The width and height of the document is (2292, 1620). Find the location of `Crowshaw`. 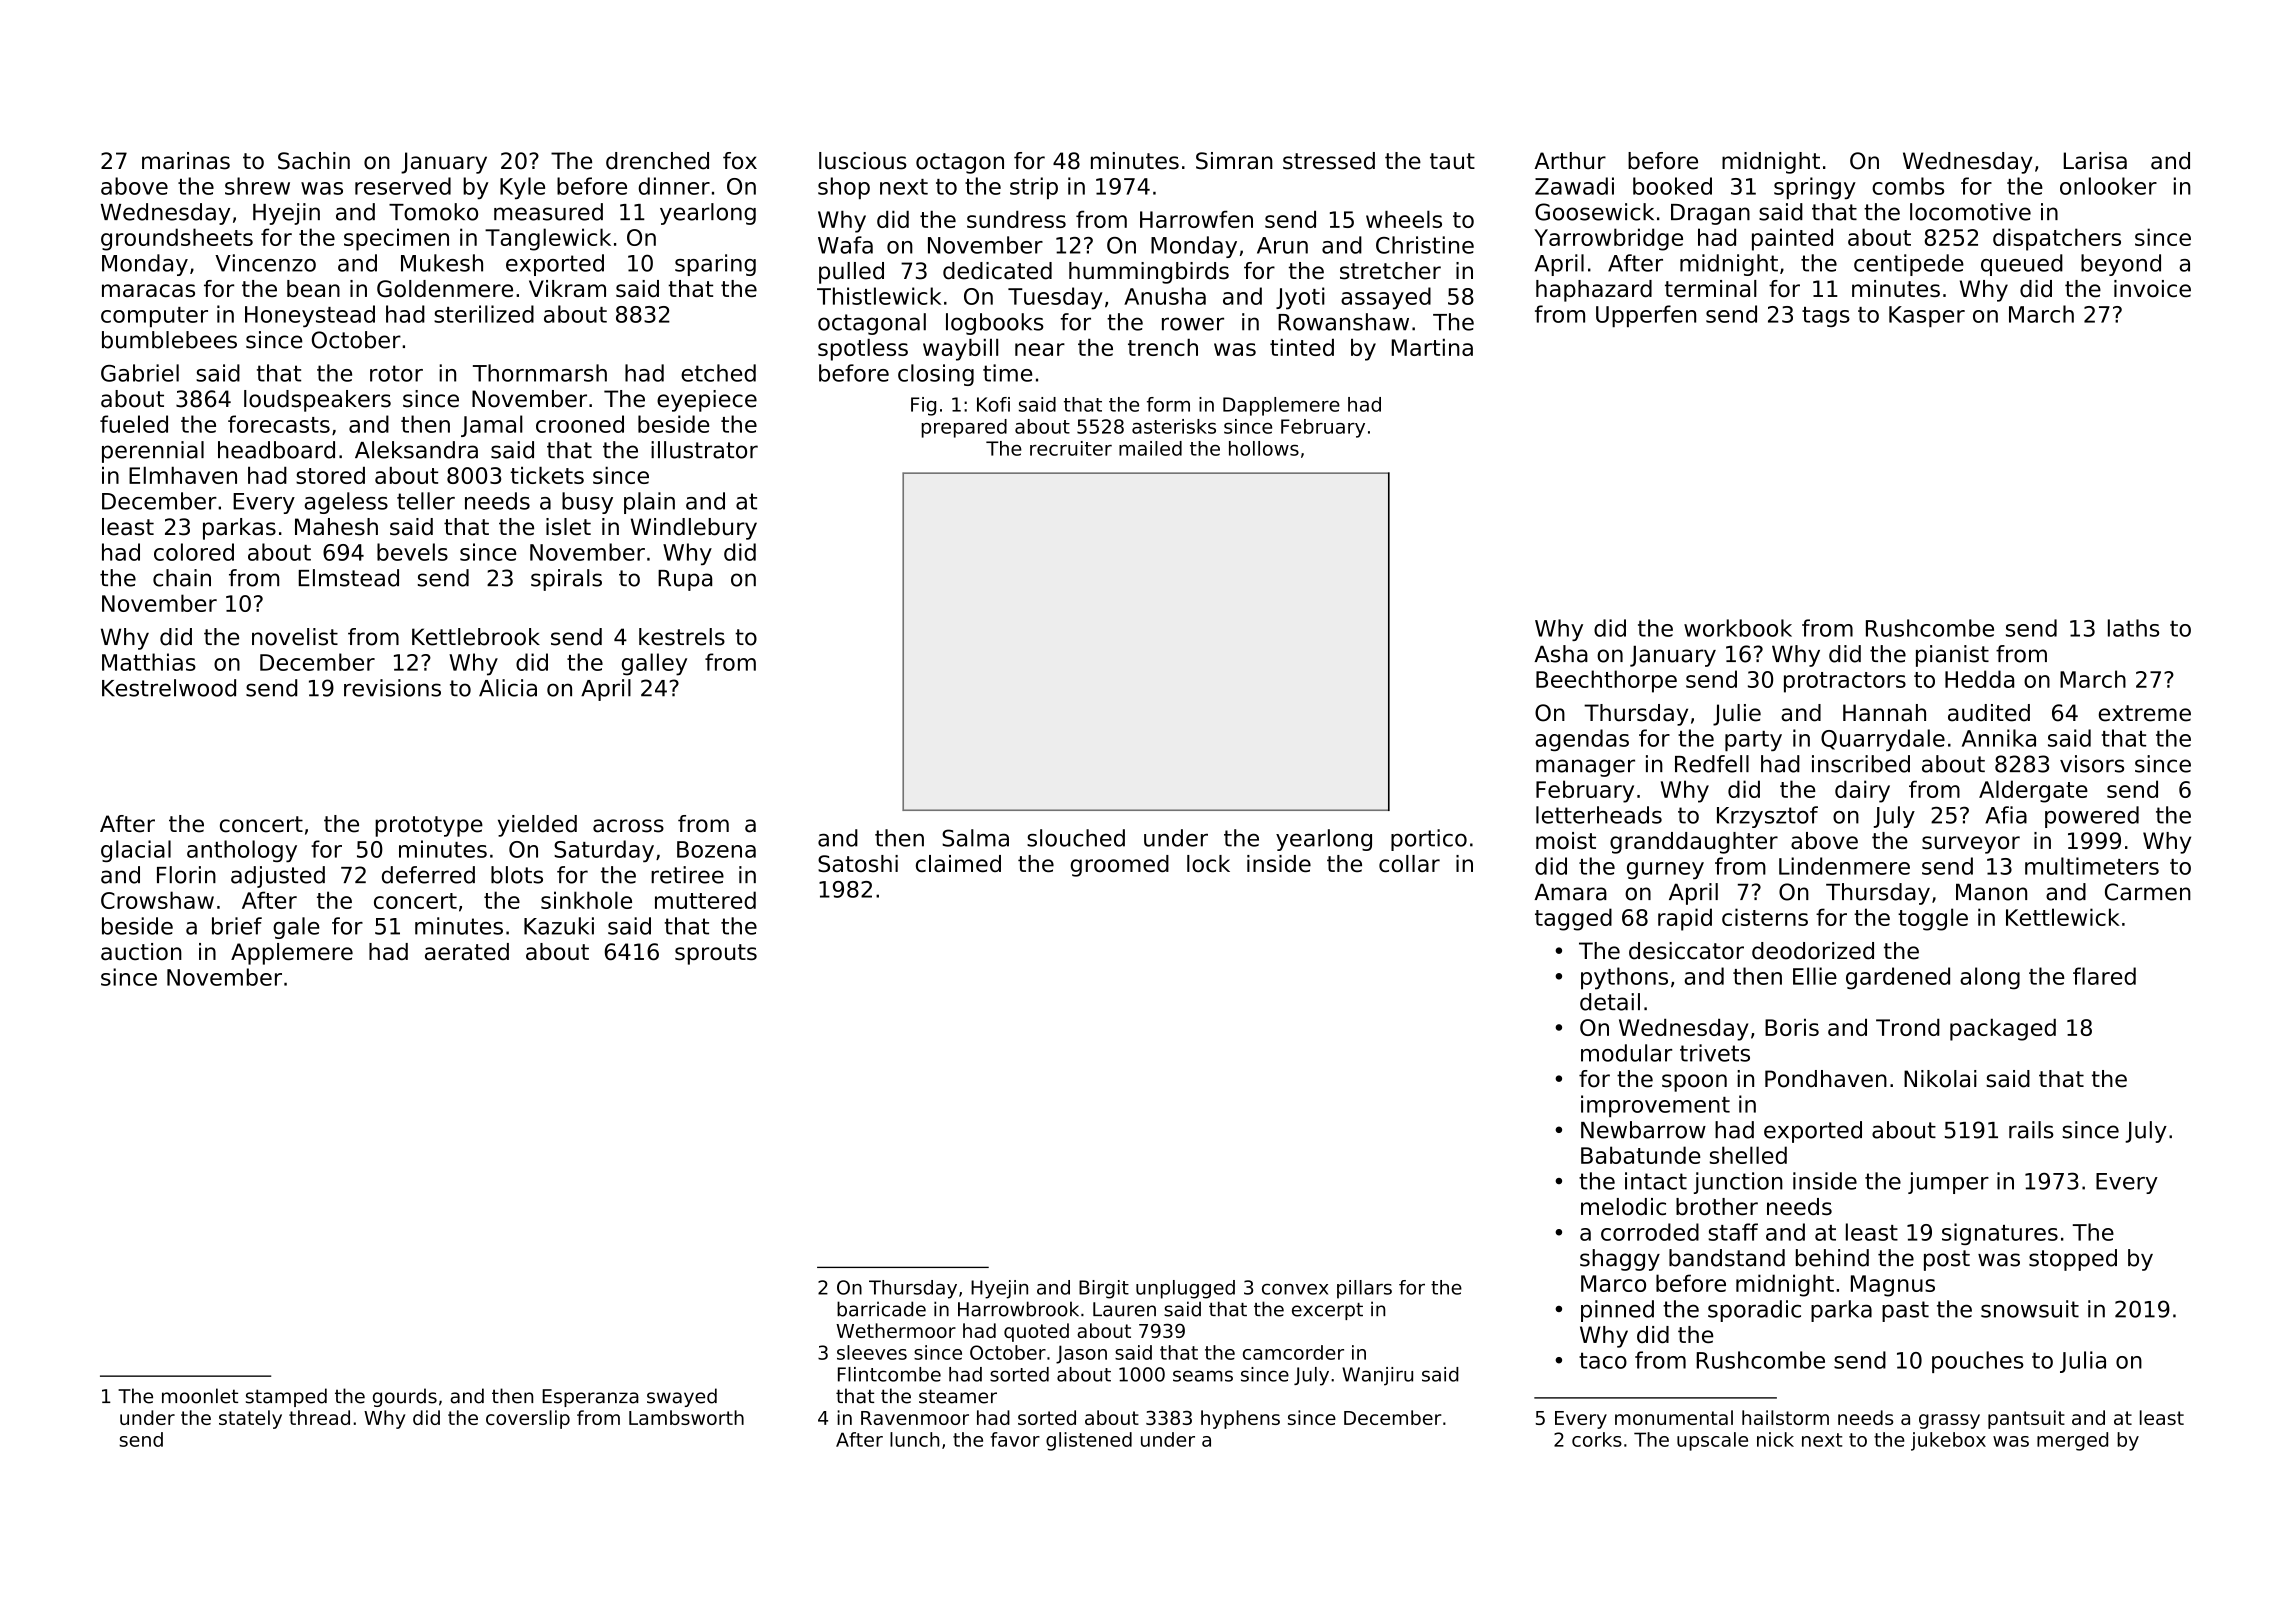

Crowshaw is located at coordinates (157, 900).
